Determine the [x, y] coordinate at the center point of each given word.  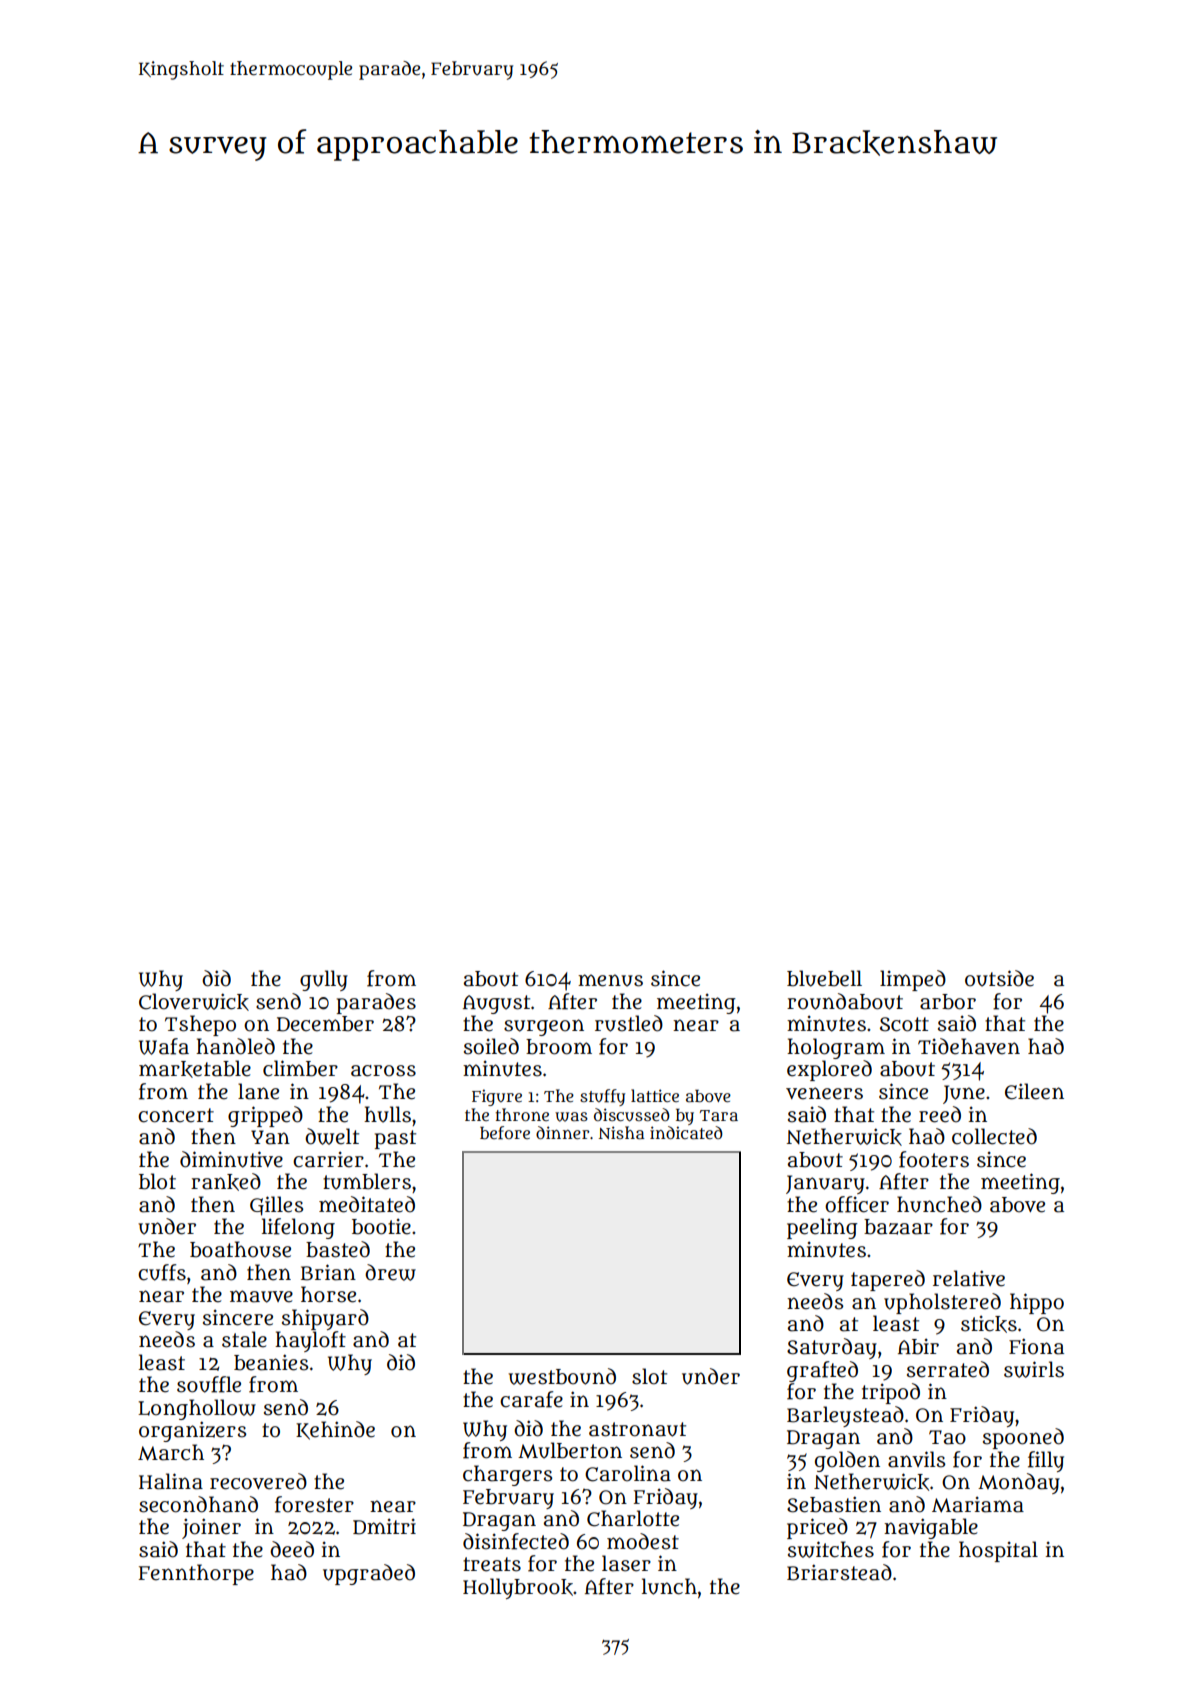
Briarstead [839, 1572]
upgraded [369, 1574]
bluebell [824, 978]
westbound [562, 1376]
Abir [918, 1347]
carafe [531, 1399]
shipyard [325, 1319]
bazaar [898, 1227]
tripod [891, 1393]
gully [324, 980]
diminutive [231, 1159]
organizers [192, 1431]
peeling [822, 1228]
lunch [669, 1586]
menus [610, 980]
